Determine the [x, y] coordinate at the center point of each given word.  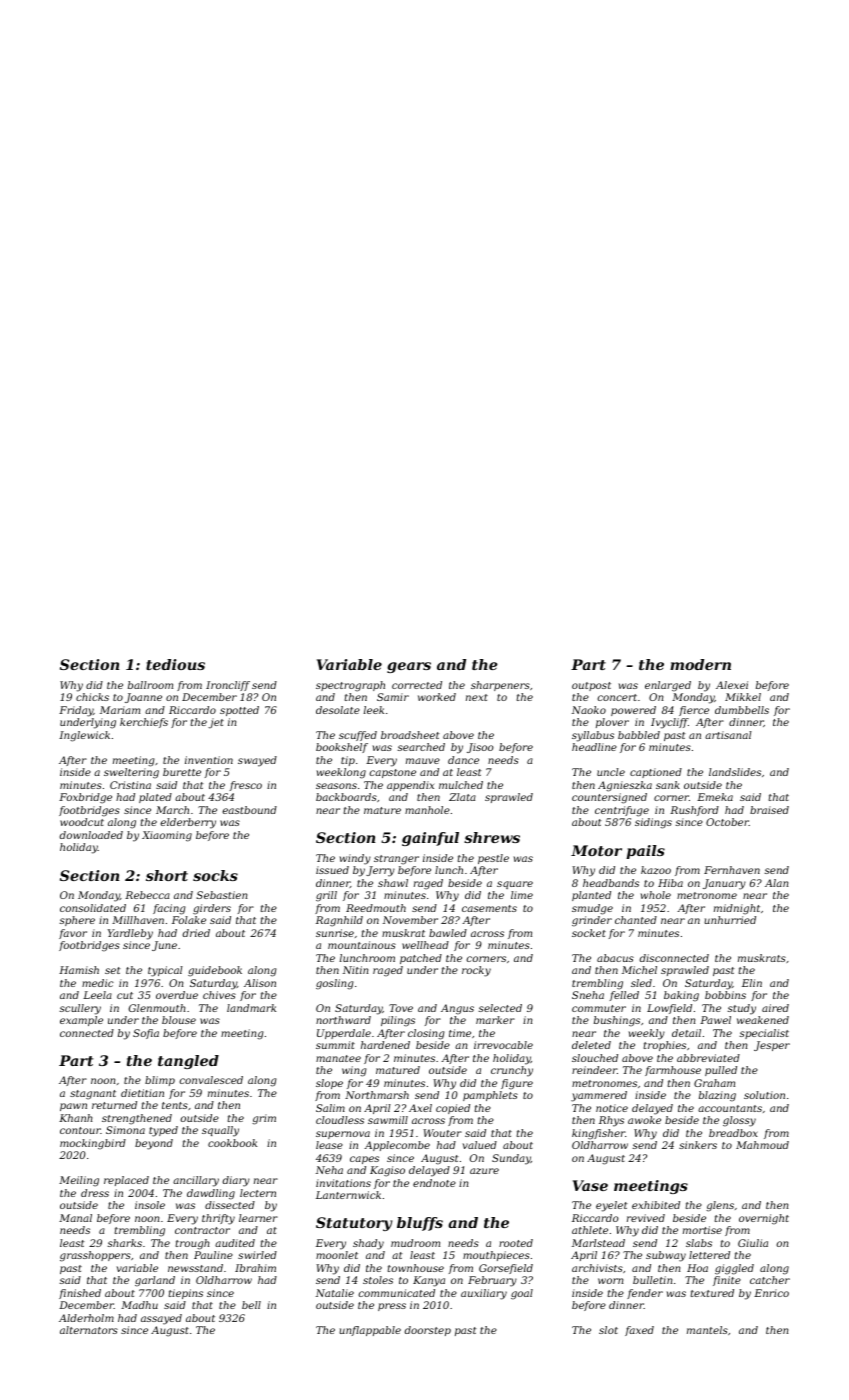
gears [409, 667]
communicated [397, 1293]
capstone [393, 773]
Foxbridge [85, 798]
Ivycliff [669, 723]
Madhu [139, 1305]
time [460, 1033]
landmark [251, 1008]
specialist [764, 1034]
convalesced [211, 1080]
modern [700, 664]
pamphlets [490, 1096]
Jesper [772, 1046]
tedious [175, 664]
